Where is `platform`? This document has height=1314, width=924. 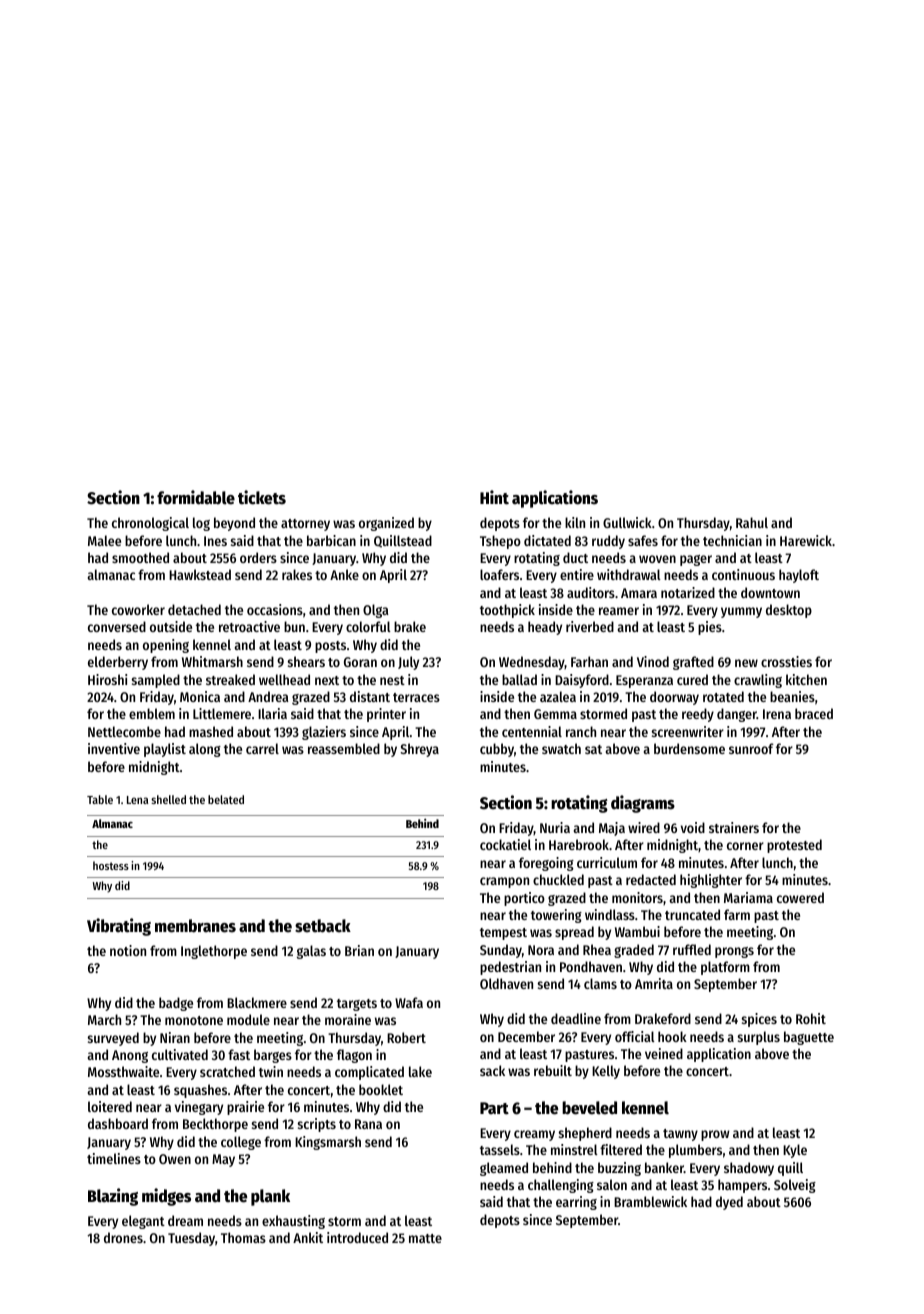 platform is located at coordinates (725, 968).
